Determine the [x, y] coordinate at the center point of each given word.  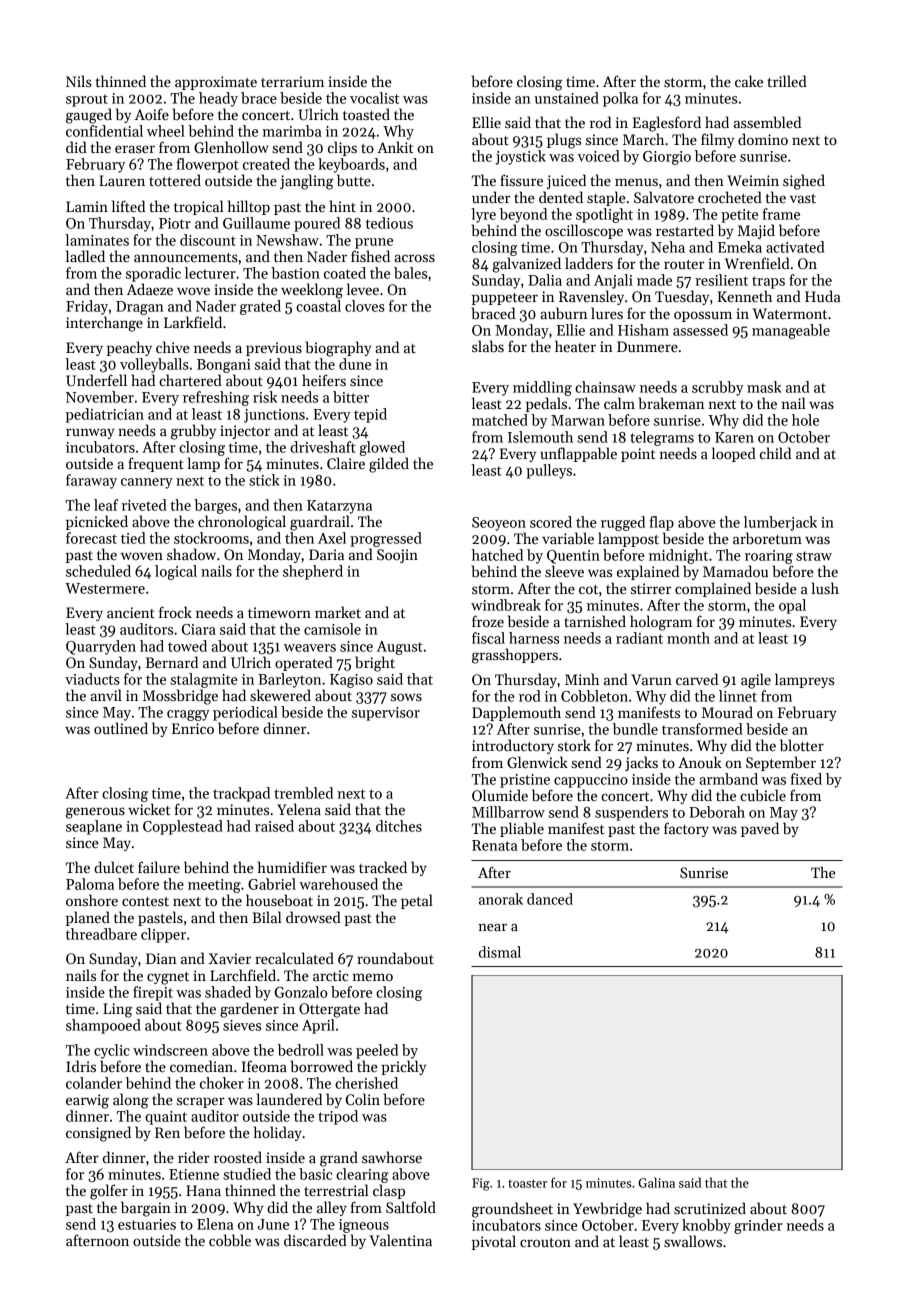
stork [574, 745]
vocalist [374, 98]
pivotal [494, 1242]
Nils [79, 81]
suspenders [631, 813]
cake [749, 81]
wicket [149, 809]
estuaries [147, 1224]
